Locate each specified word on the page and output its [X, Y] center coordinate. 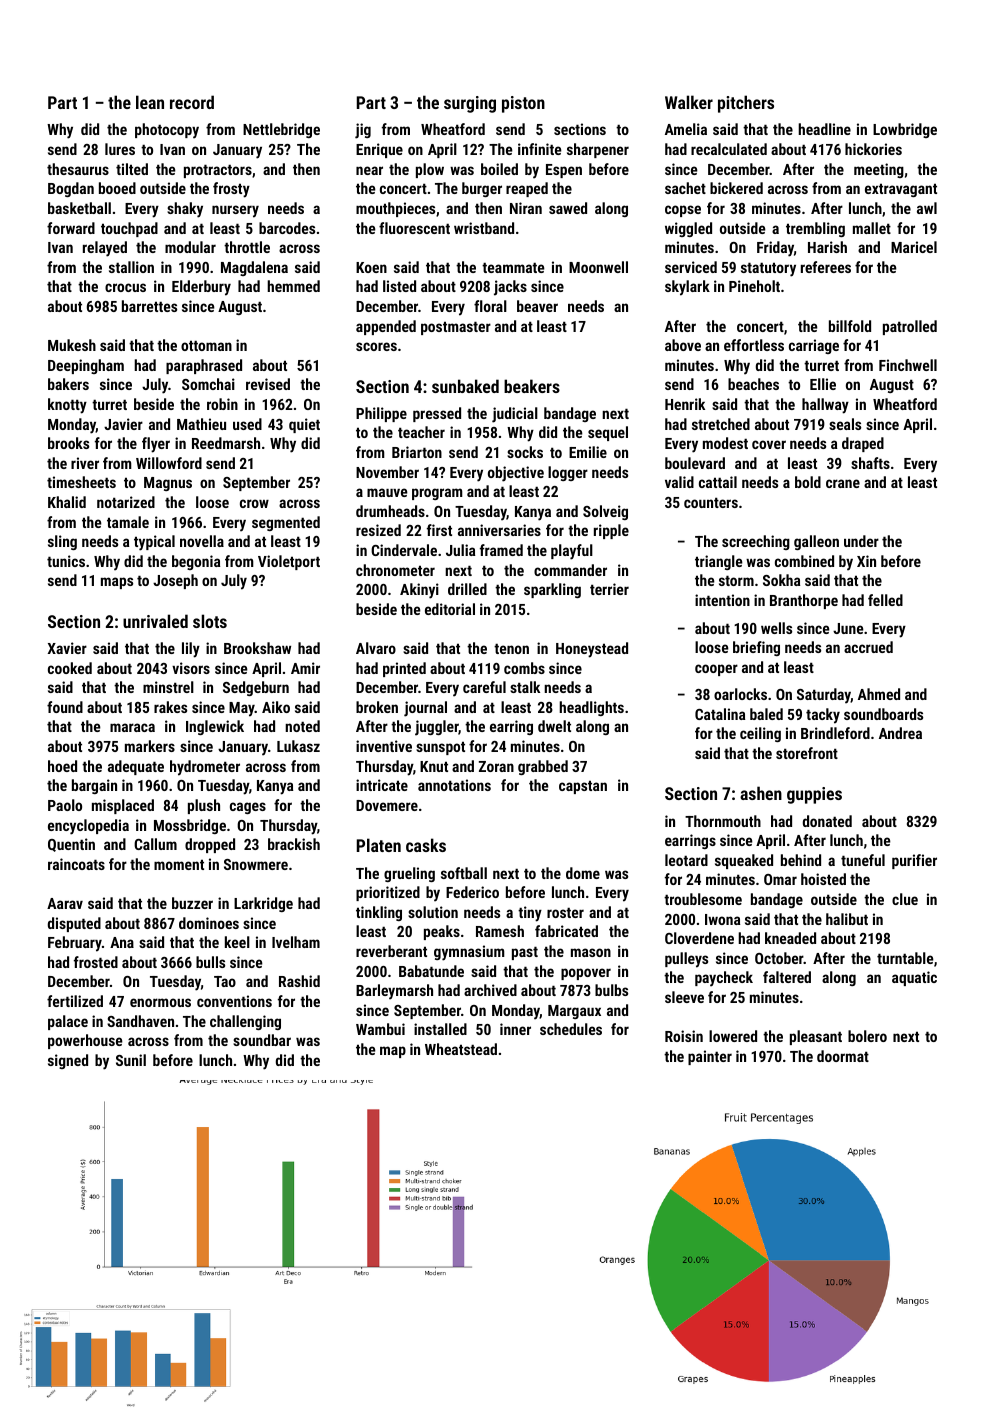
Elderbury [201, 288]
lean [150, 102]
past [525, 953]
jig [363, 131]
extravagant [901, 190]
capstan [583, 787]
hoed [62, 766]
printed [404, 669]
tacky [823, 716]
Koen [371, 267]
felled [885, 600]
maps [117, 583]
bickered [736, 188]
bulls [210, 962]
